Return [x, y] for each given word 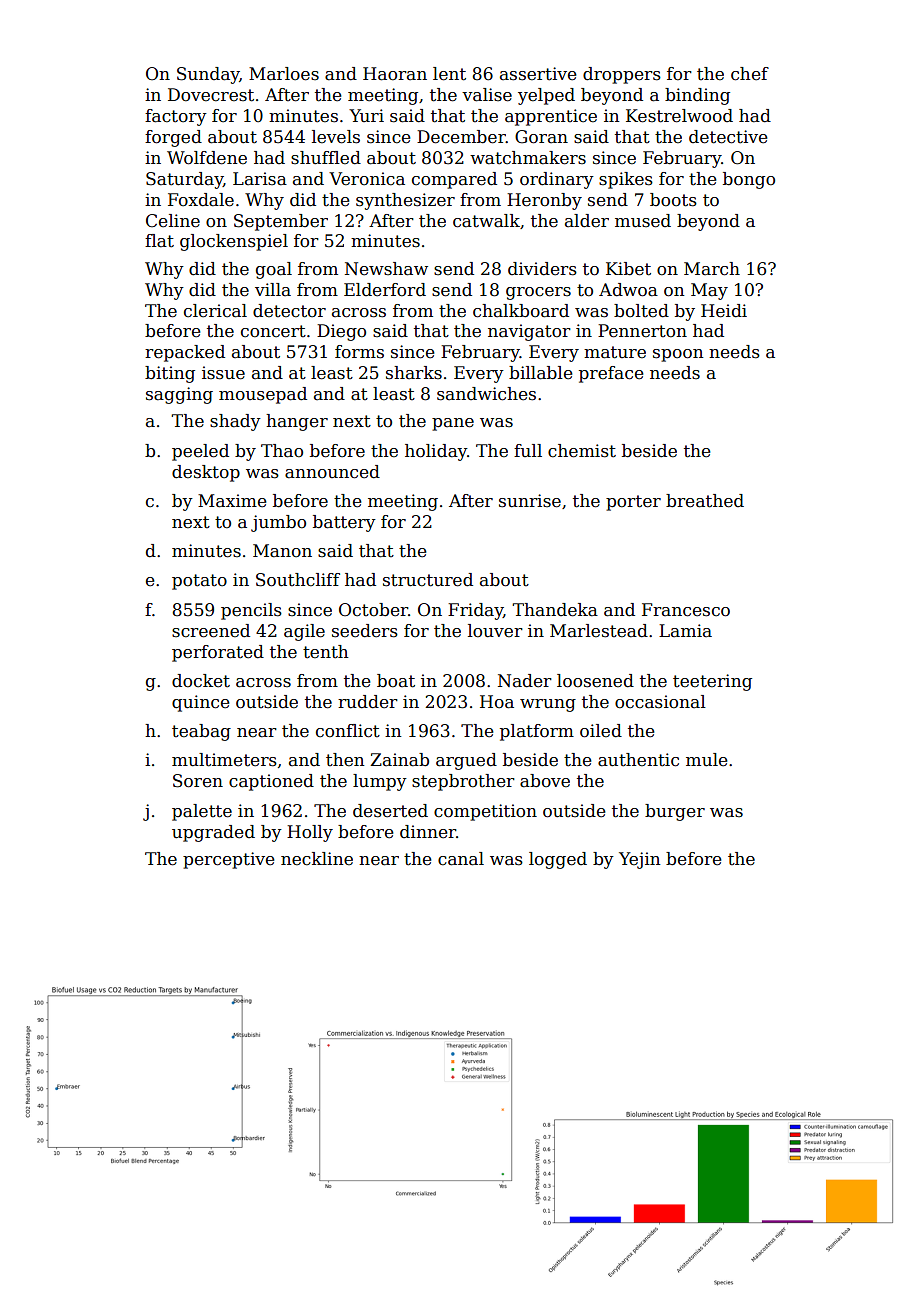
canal [461, 859]
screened [211, 631]
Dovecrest [211, 95]
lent [449, 74]
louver [495, 631]
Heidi [724, 311]
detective [728, 137]
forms [359, 352]
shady [235, 422]
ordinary [557, 180]
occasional [660, 702]
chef [750, 74]
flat [159, 241]
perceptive [229, 860]
